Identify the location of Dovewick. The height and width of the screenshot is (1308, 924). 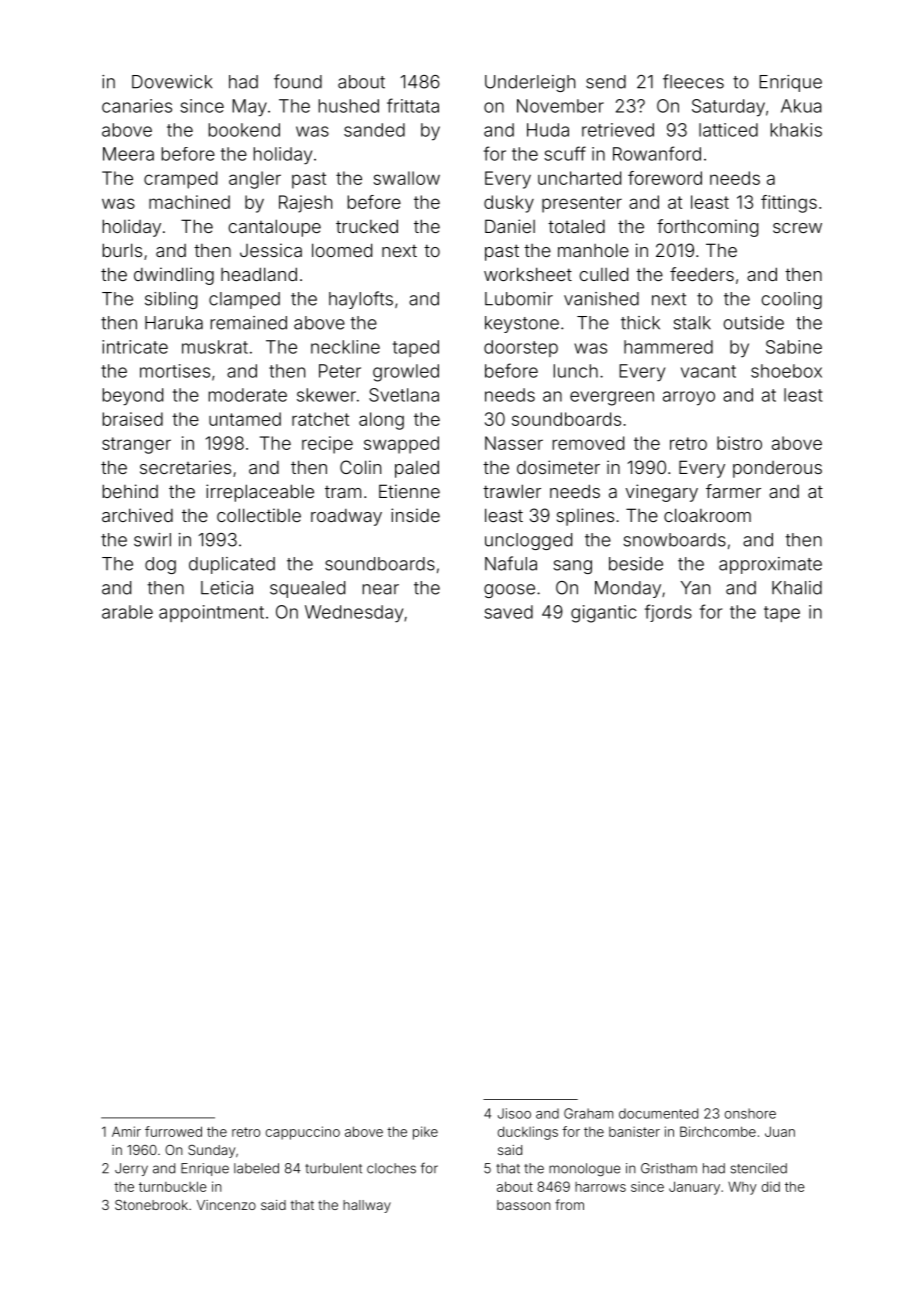
(172, 82).
